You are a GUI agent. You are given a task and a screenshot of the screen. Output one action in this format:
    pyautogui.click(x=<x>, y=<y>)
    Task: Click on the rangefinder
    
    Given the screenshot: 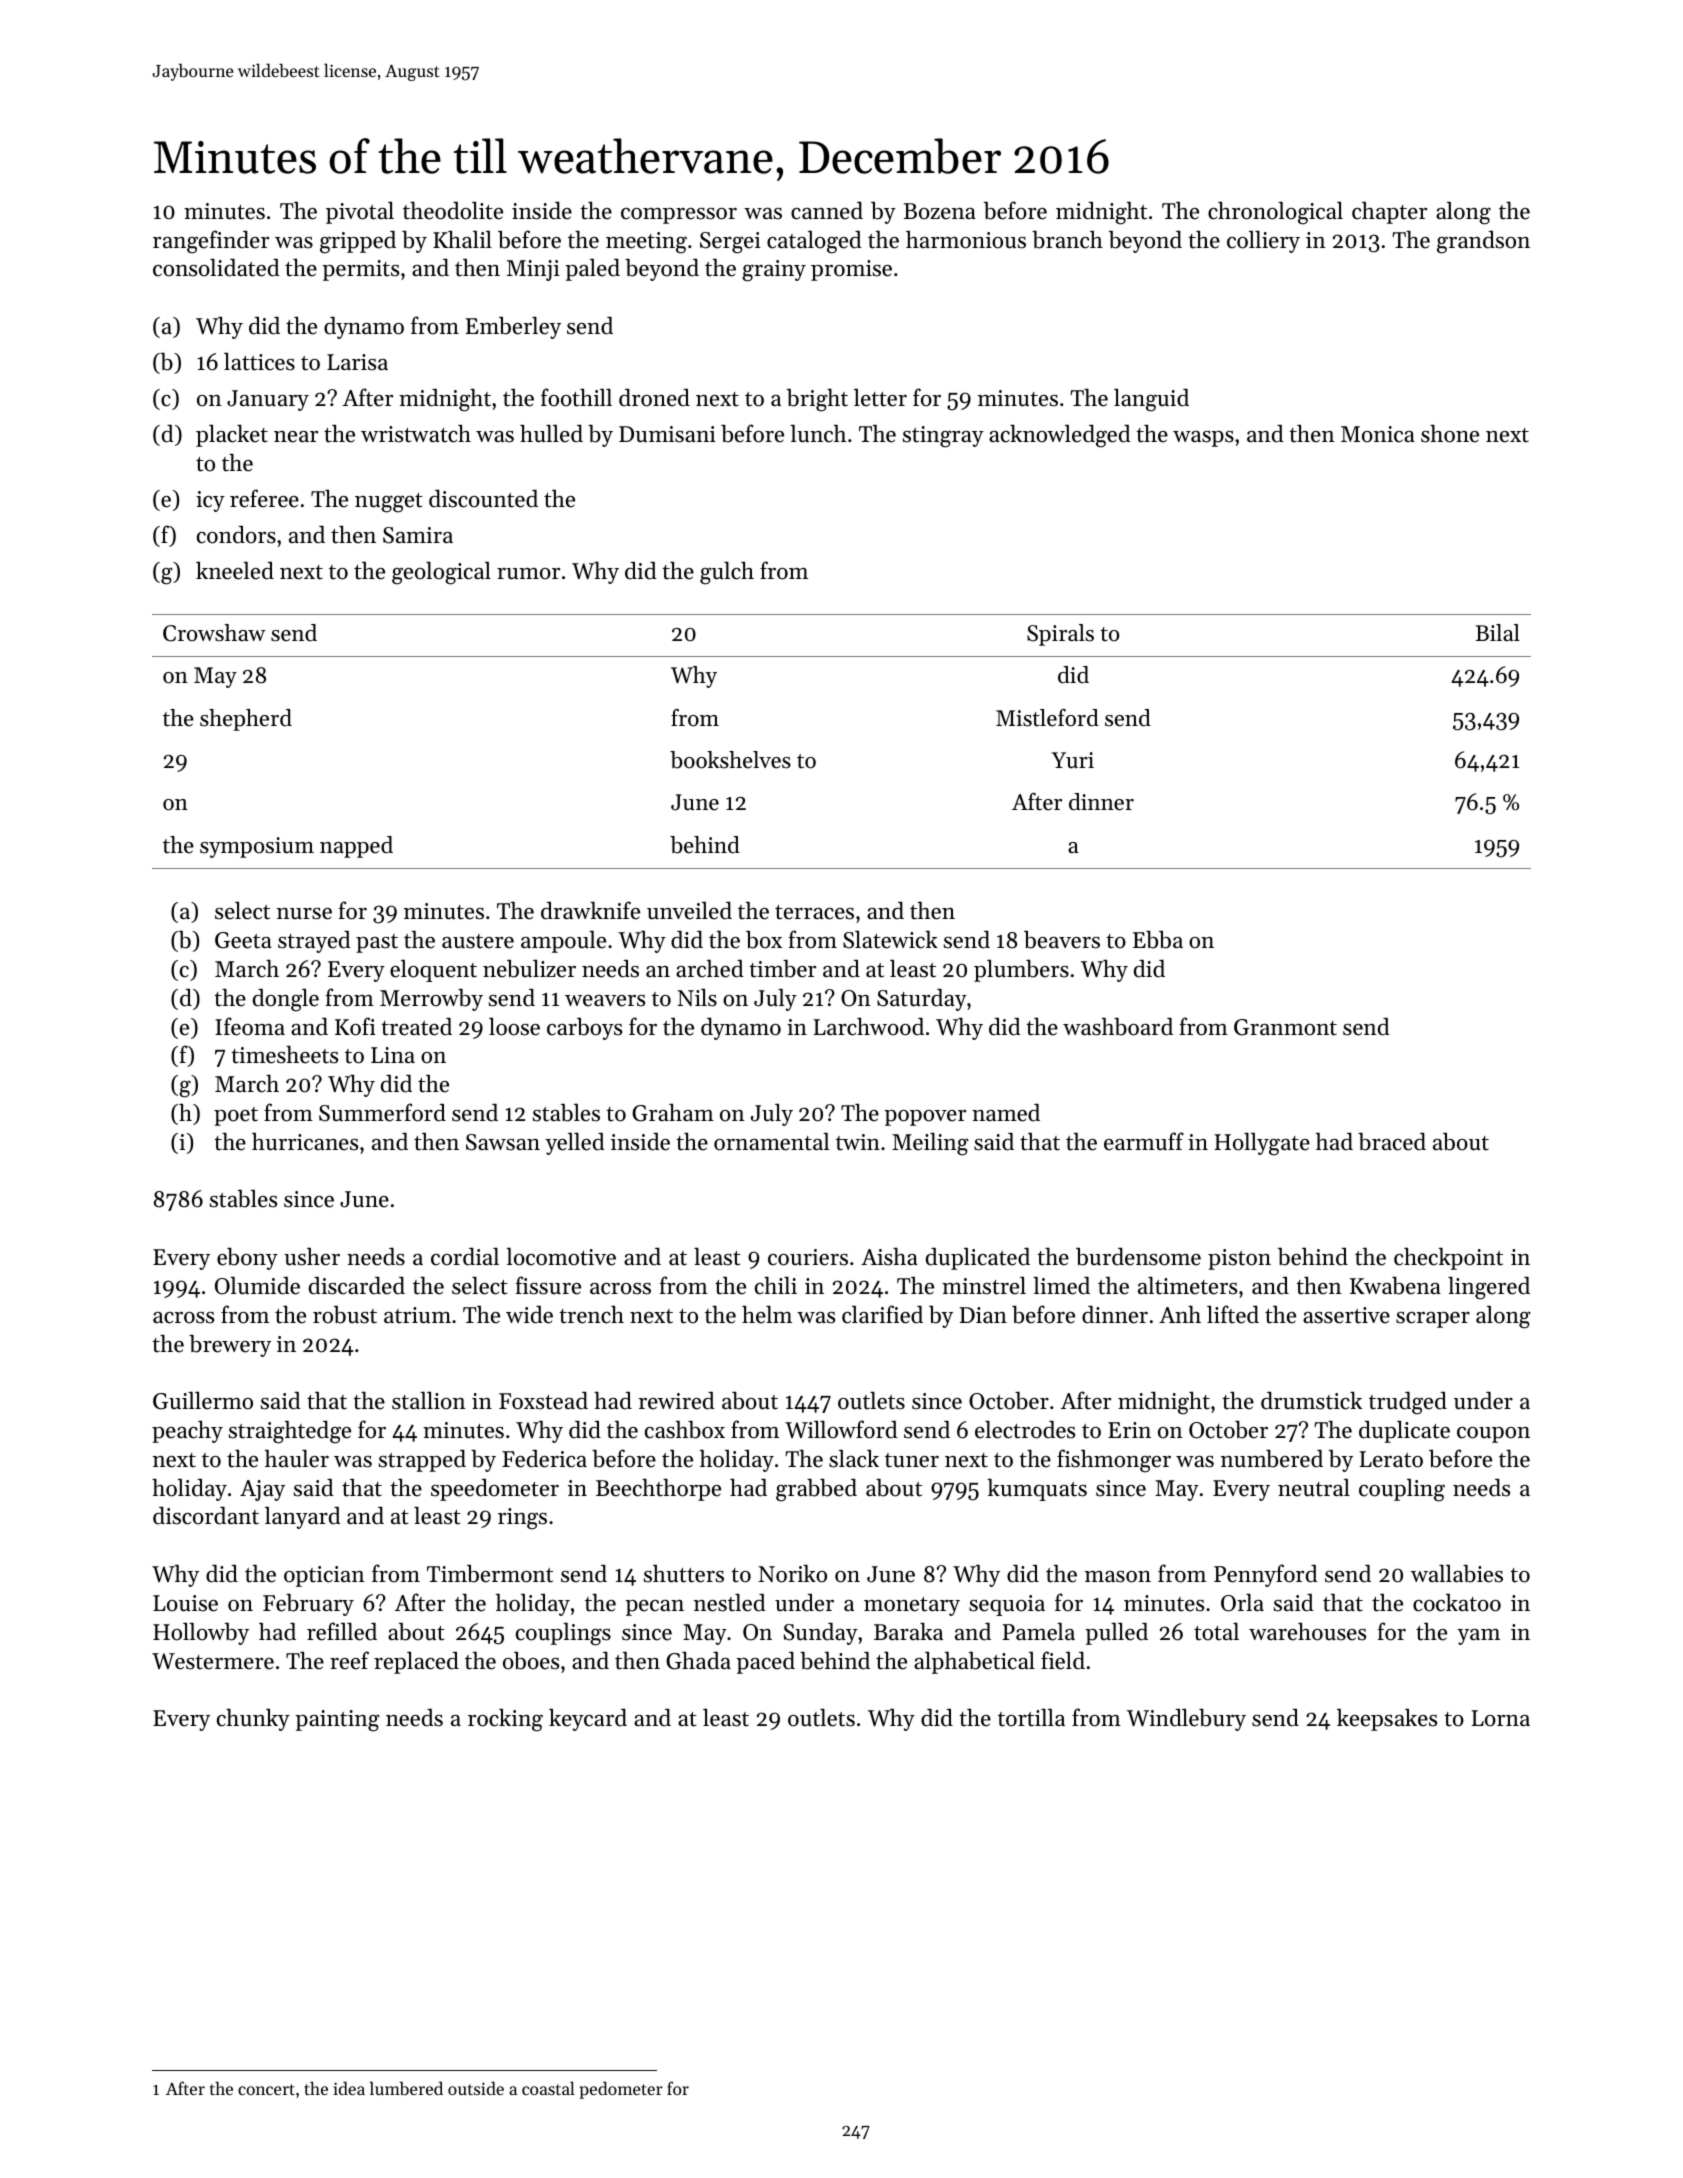 What is the action you would take?
    pyautogui.click(x=211, y=242)
